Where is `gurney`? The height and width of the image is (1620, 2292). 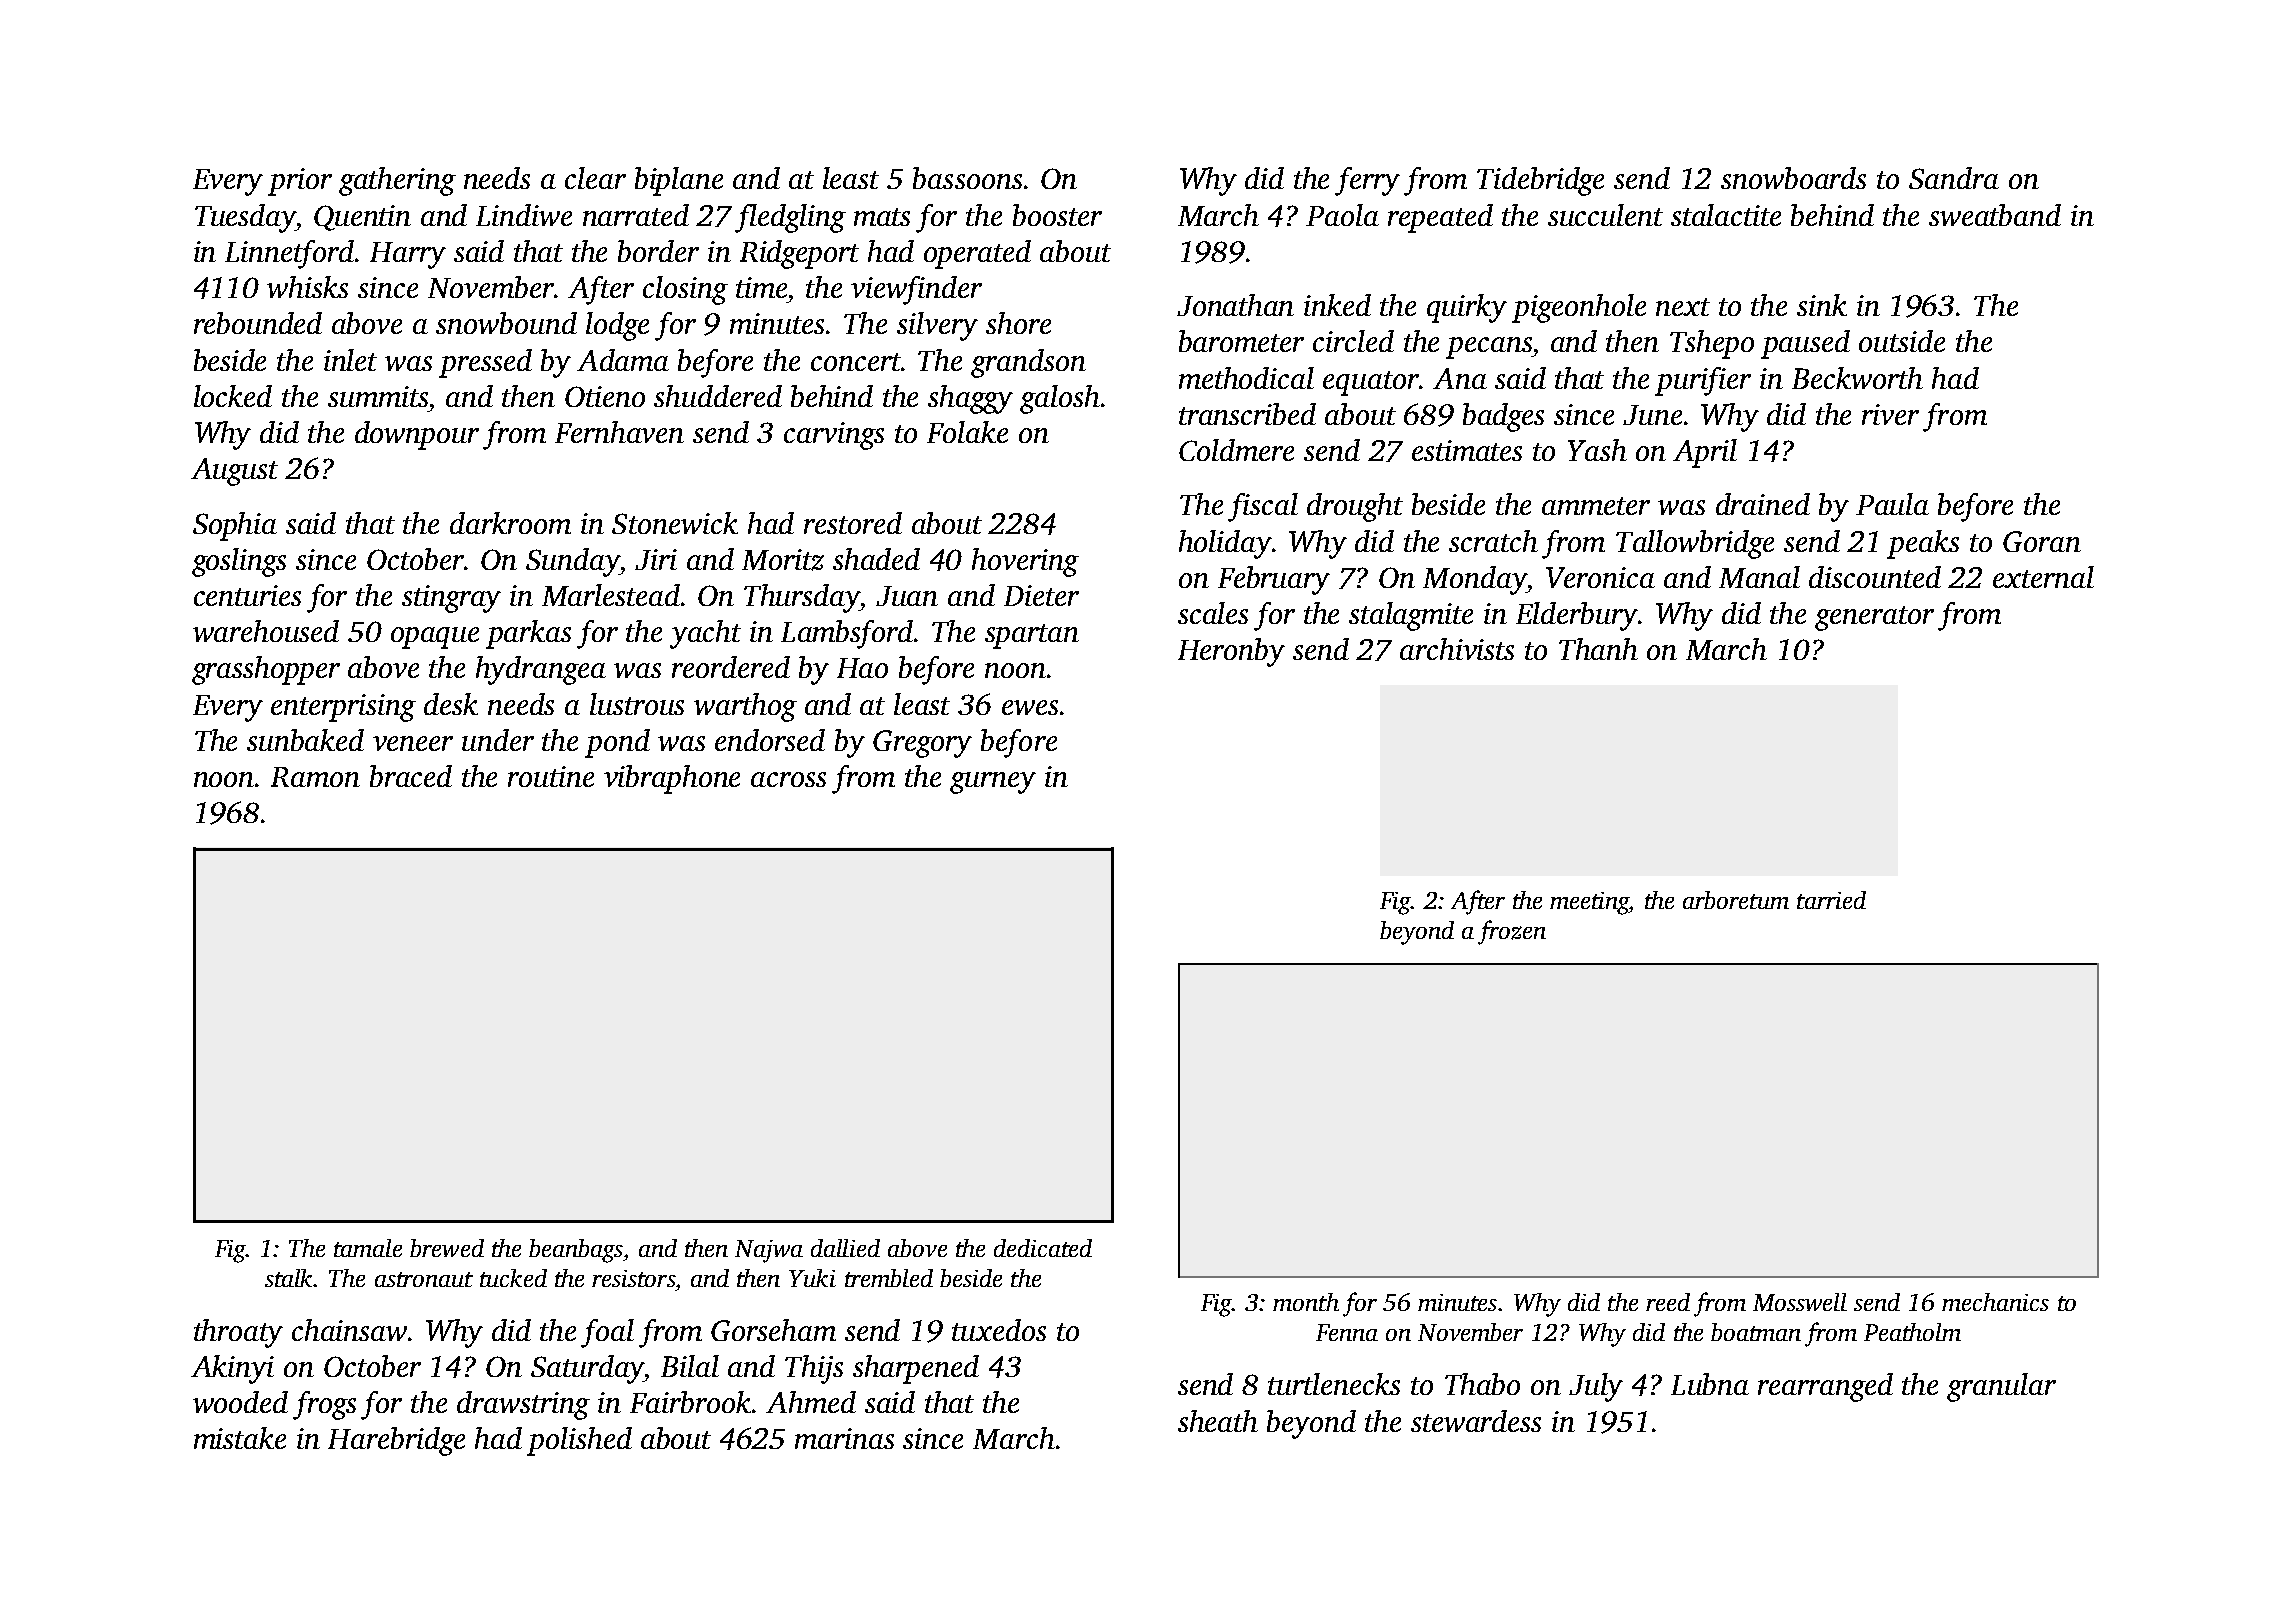
gurney is located at coordinates (993, 783).
